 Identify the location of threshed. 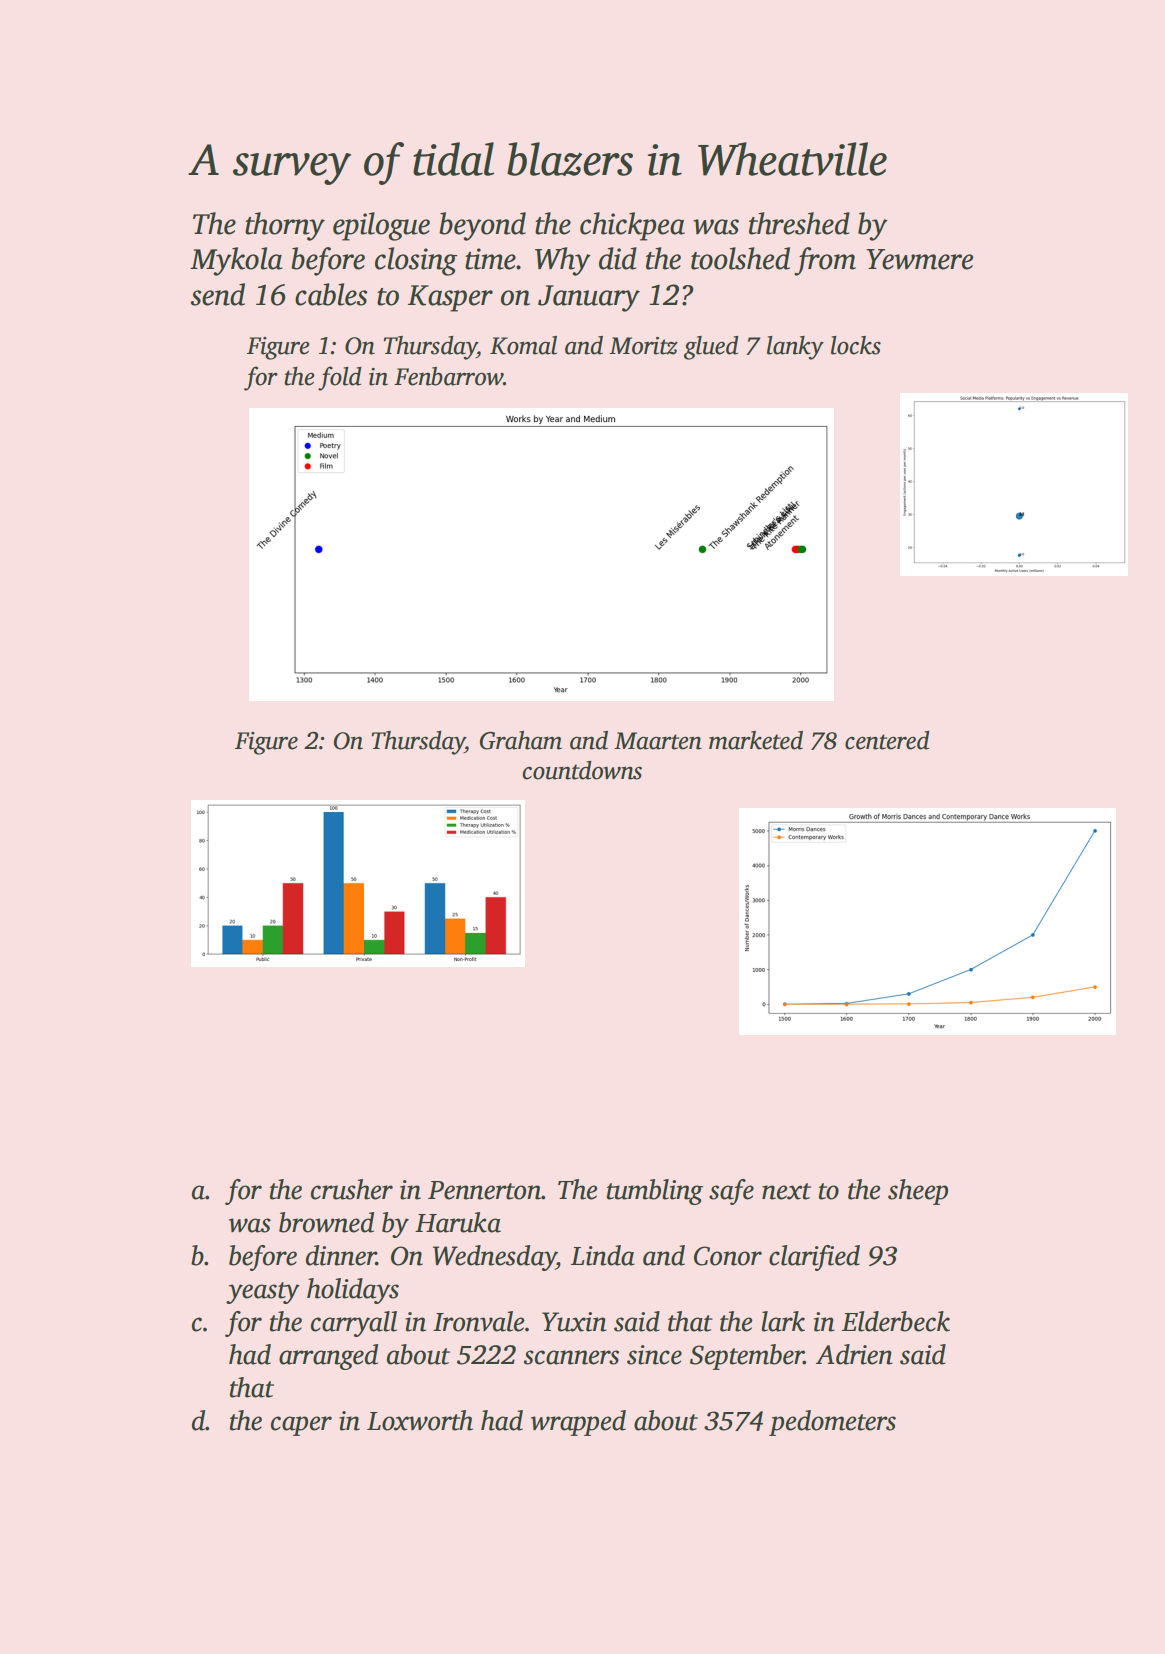
(799, 223).
